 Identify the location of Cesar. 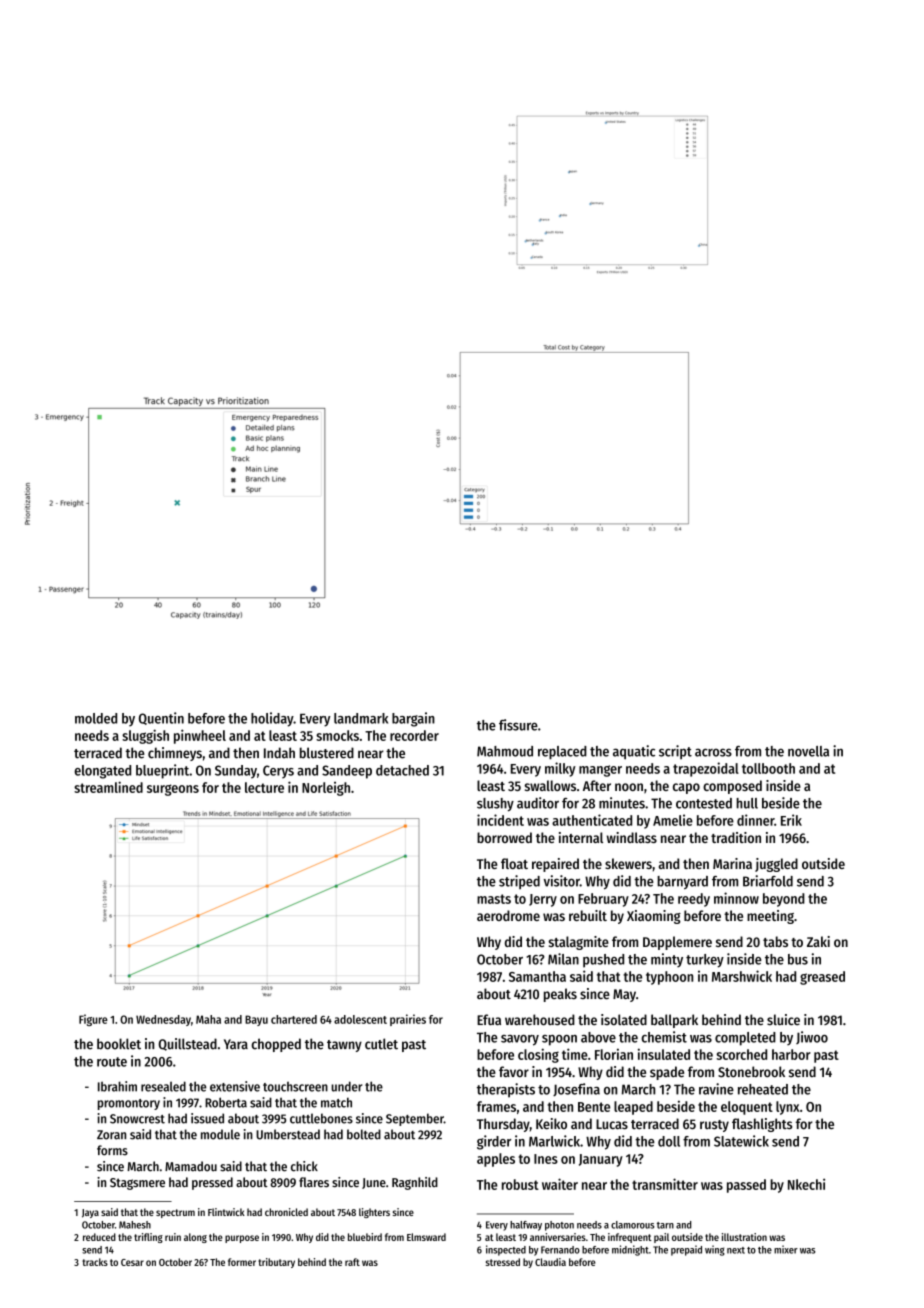
(132, 1262).
